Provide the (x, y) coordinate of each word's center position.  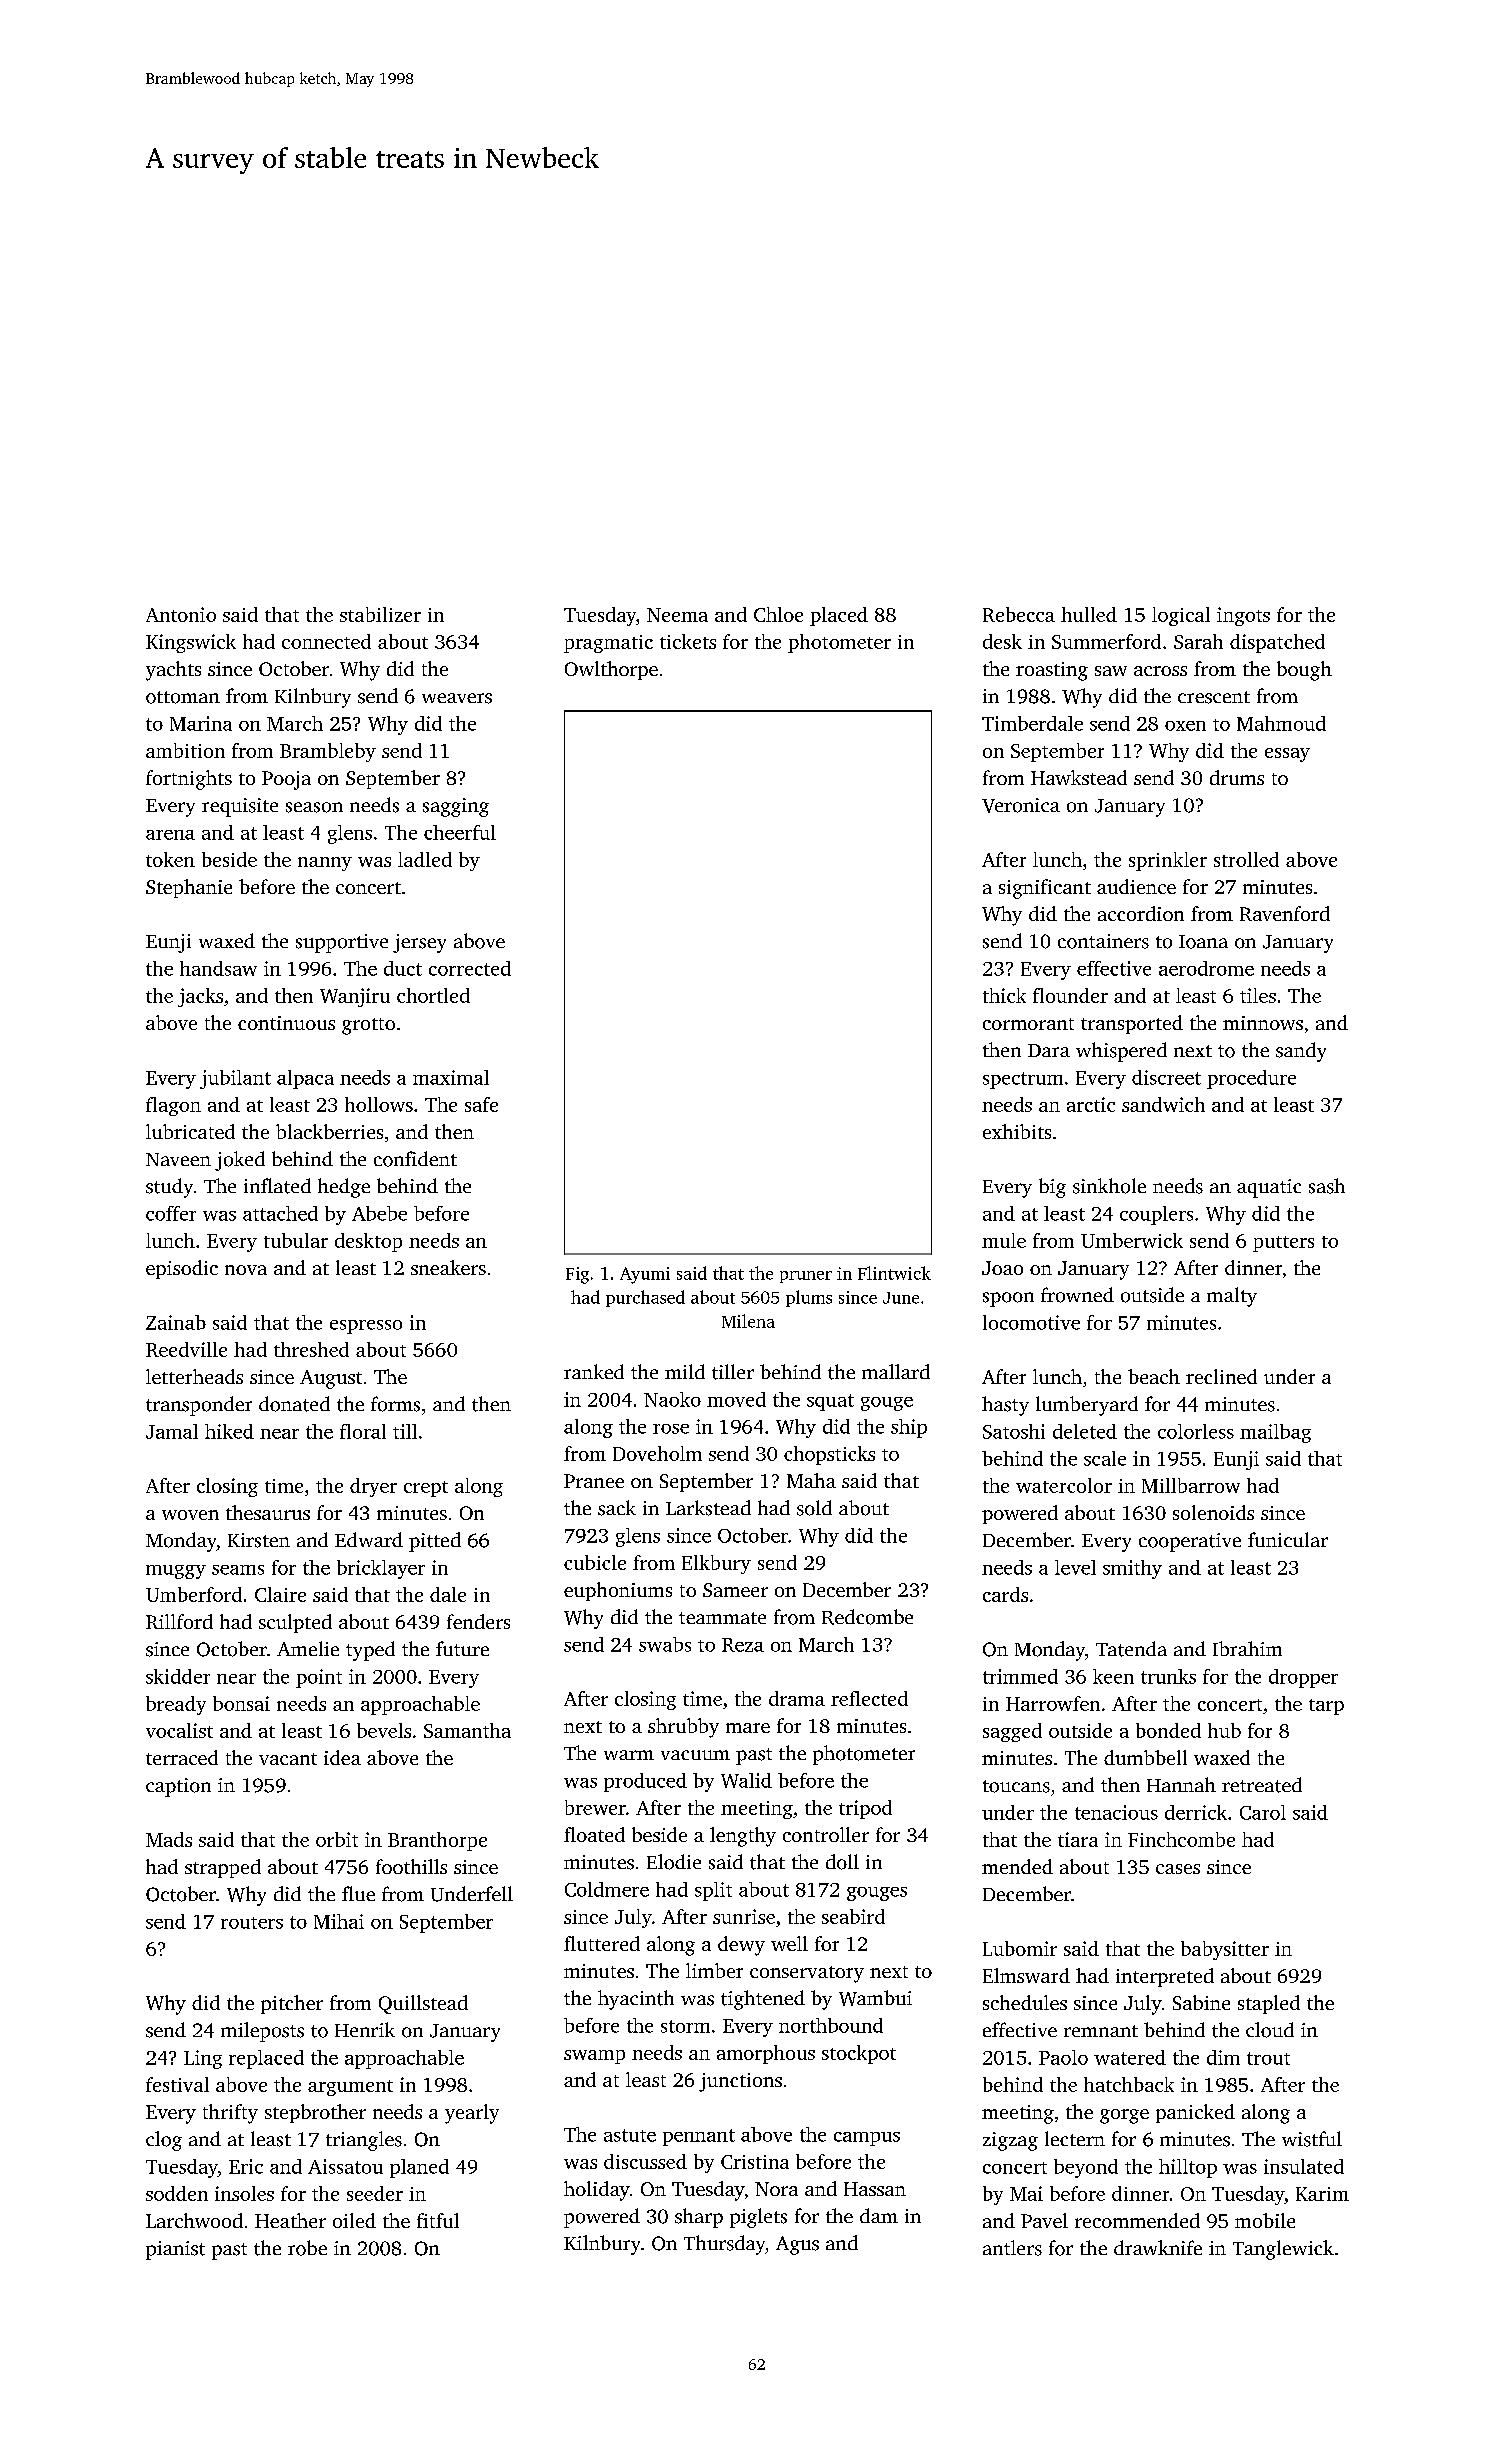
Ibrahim (1247, 1648)
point (319, 1678)
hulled (1089, 614)
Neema (677, 615)
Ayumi (645, 1275)
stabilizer (380, 614)
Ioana (1203, 942)
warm (629, 1755)
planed (419, 2168)
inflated (277, 1186)
